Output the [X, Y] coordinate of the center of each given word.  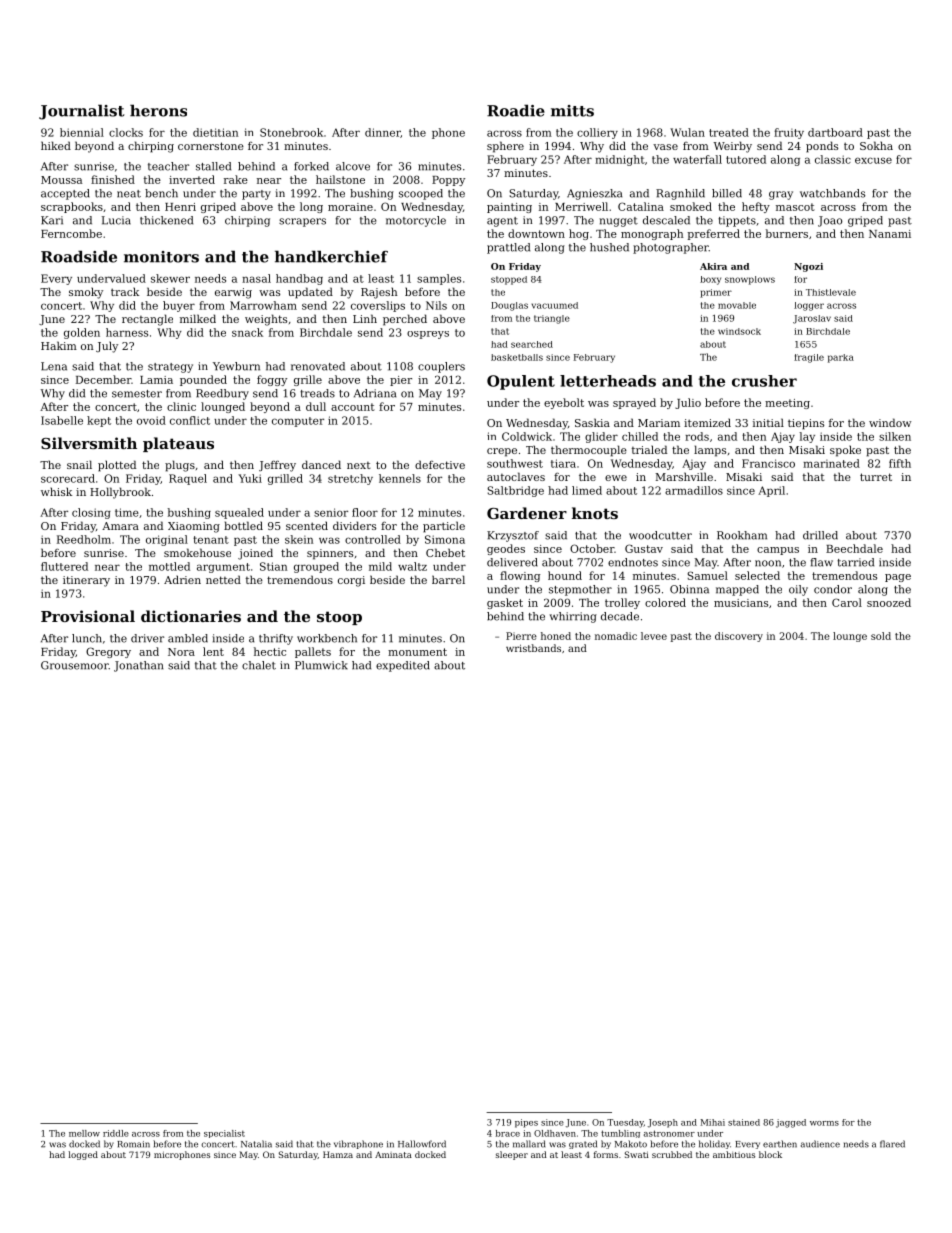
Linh [365, 318]
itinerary [86, 581]
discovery [739, 637]
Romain [133, 1144]
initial [768, 422]
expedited [403, 666]
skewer [170, 278]
